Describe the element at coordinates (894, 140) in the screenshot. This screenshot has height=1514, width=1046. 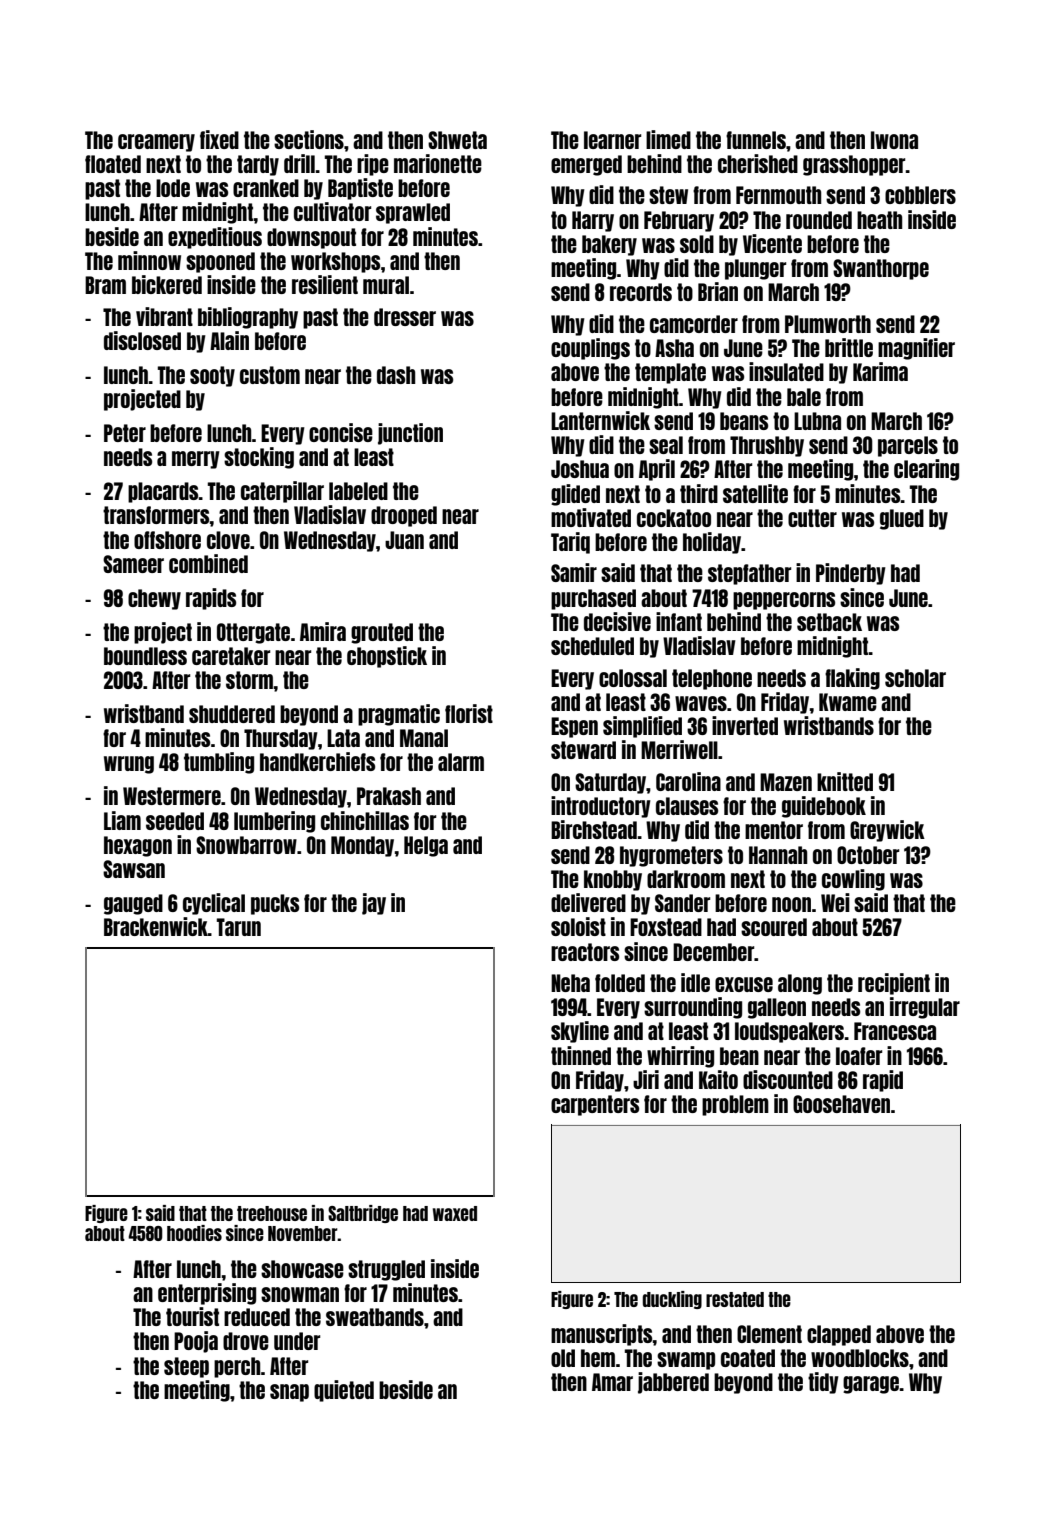
I see `Iwona` at that location.
